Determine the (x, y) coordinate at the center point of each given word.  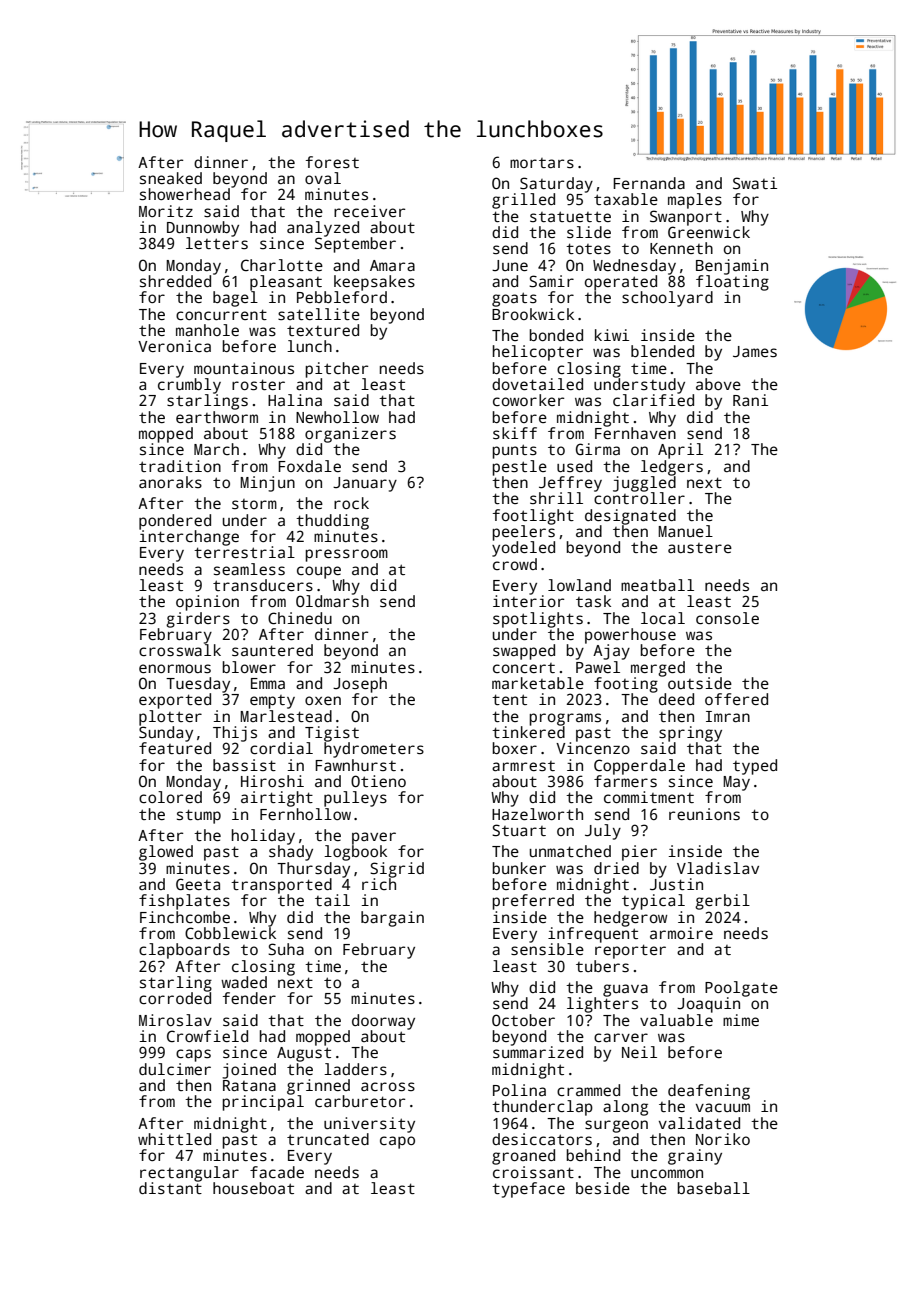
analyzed (323, 229)
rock (351, 503)
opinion (207, 603)
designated (630, 517)
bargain (392, 919)
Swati (755, 183)
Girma (598, 449)
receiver (369, 211)
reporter (630, 951)
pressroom (347, 555)
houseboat (253, 1188)
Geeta (198, 884)
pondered (175, 522)
